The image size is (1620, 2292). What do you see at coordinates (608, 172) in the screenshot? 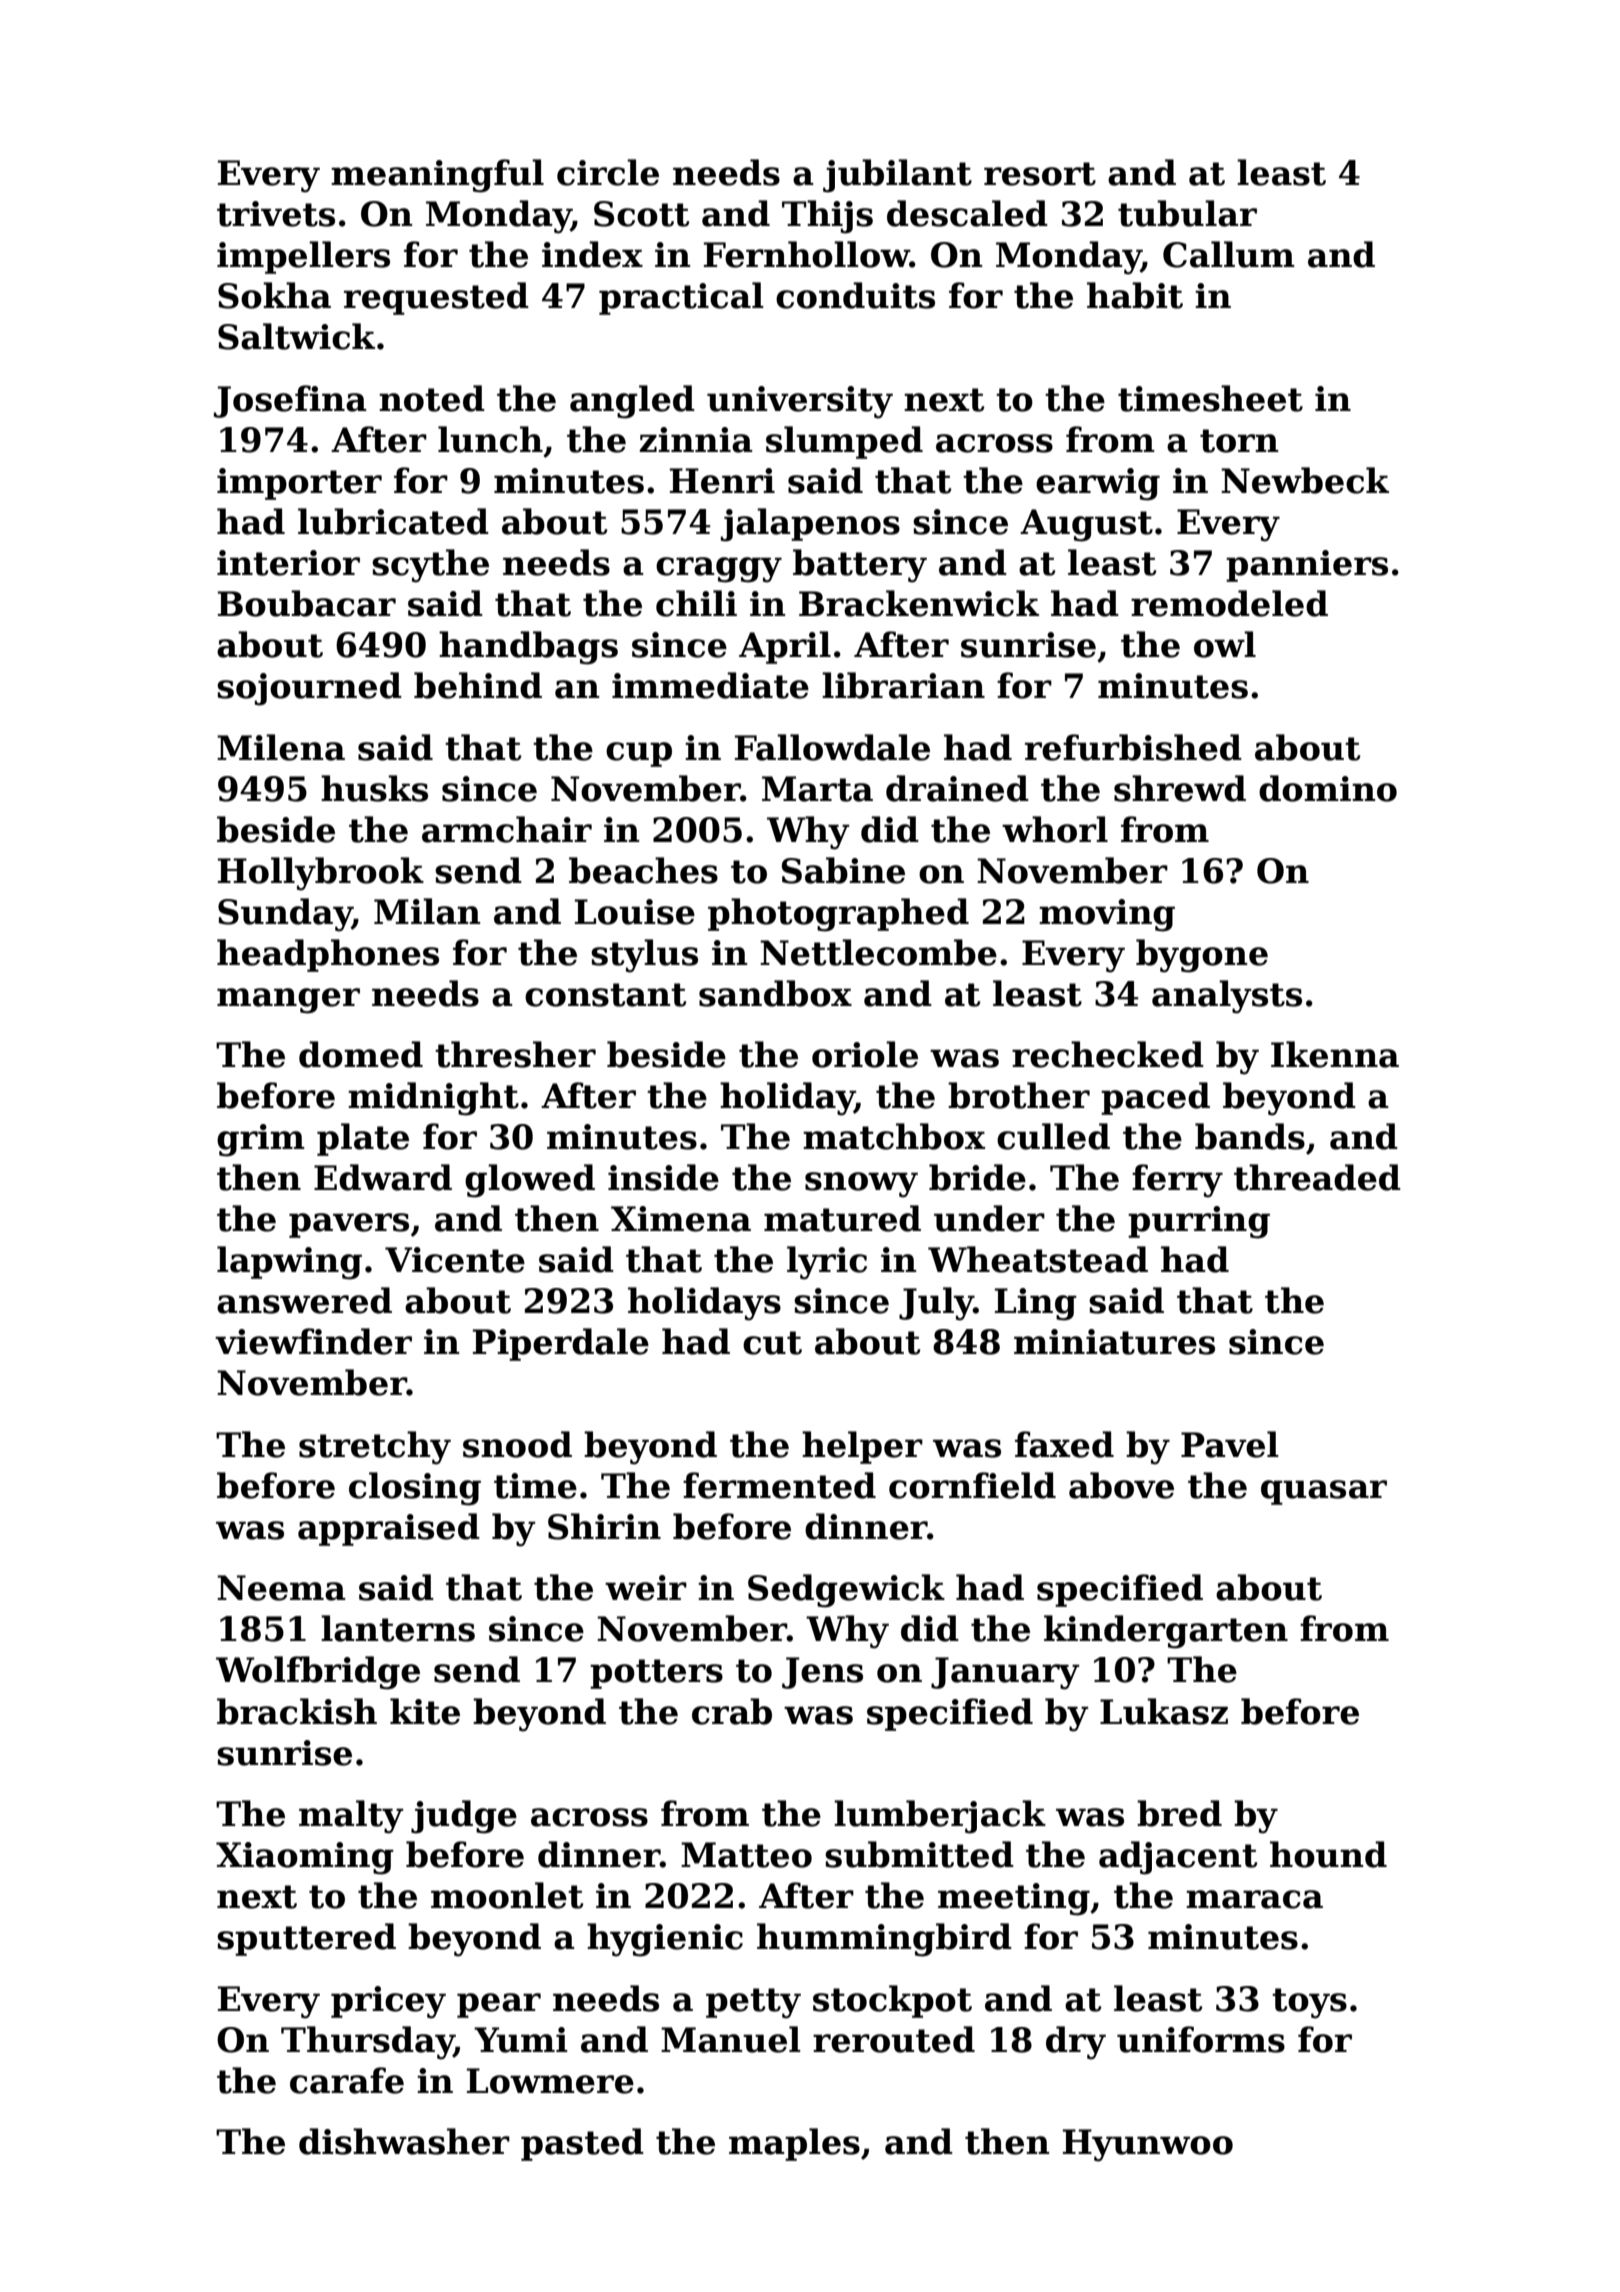
I see `circle` at bounding box center [608, 172].
